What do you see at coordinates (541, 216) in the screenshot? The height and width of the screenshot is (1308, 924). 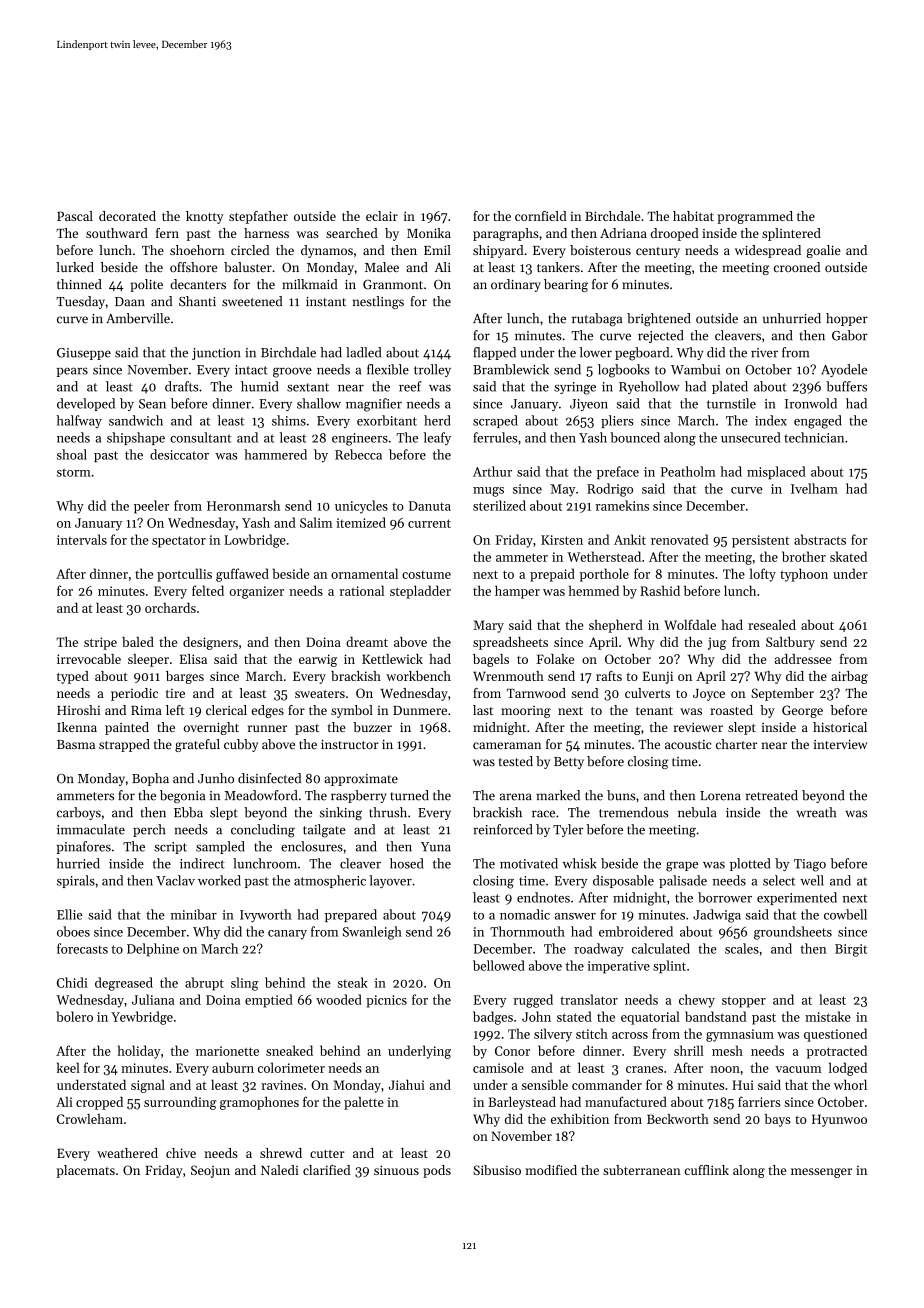 I see `cornfield` at bounding box center [541, 216].
